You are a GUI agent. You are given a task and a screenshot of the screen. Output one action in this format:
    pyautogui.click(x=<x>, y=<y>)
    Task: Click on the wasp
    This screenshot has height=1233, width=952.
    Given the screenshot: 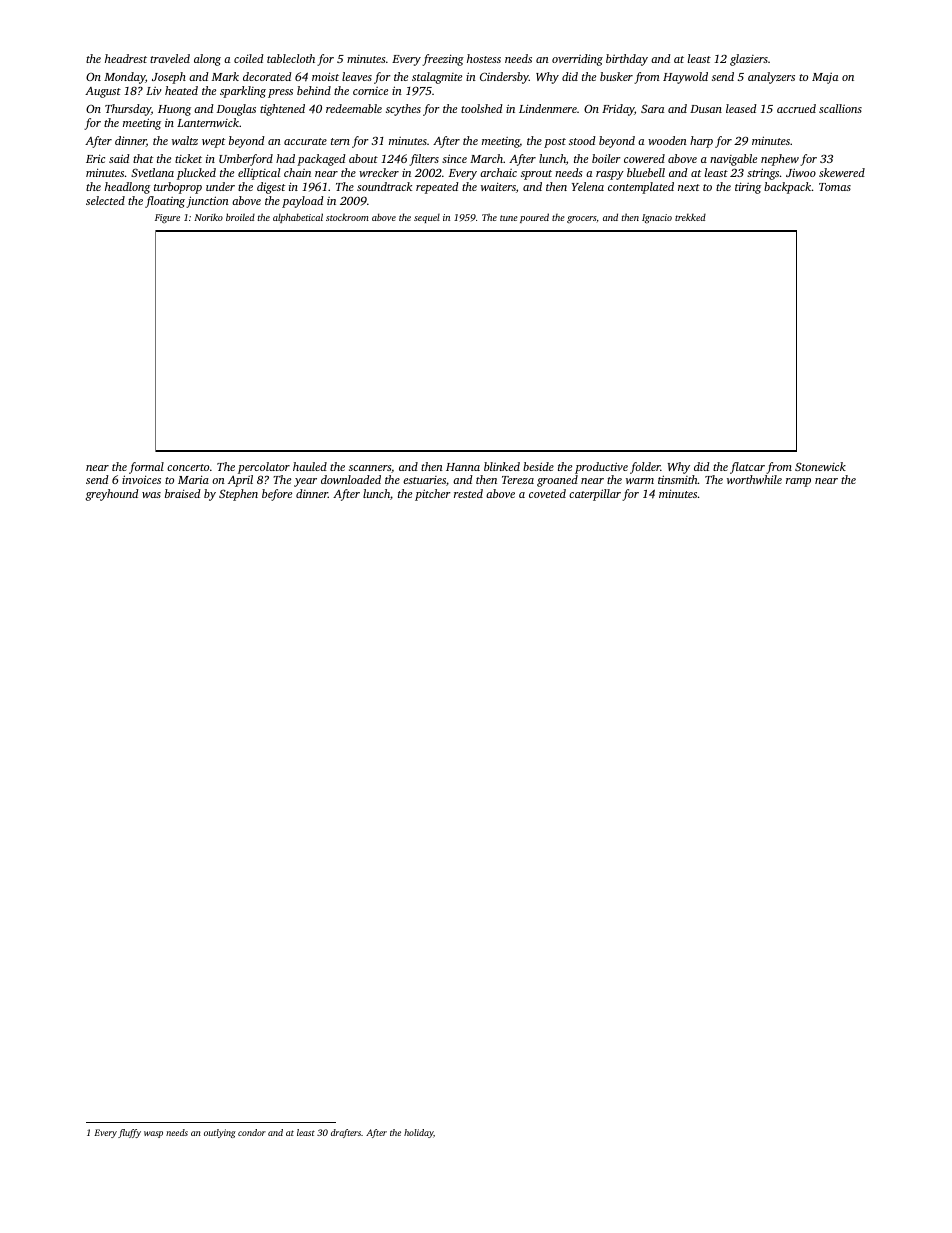 What is the action you would take?
    pyautogui.click(x=153, y=1134)
